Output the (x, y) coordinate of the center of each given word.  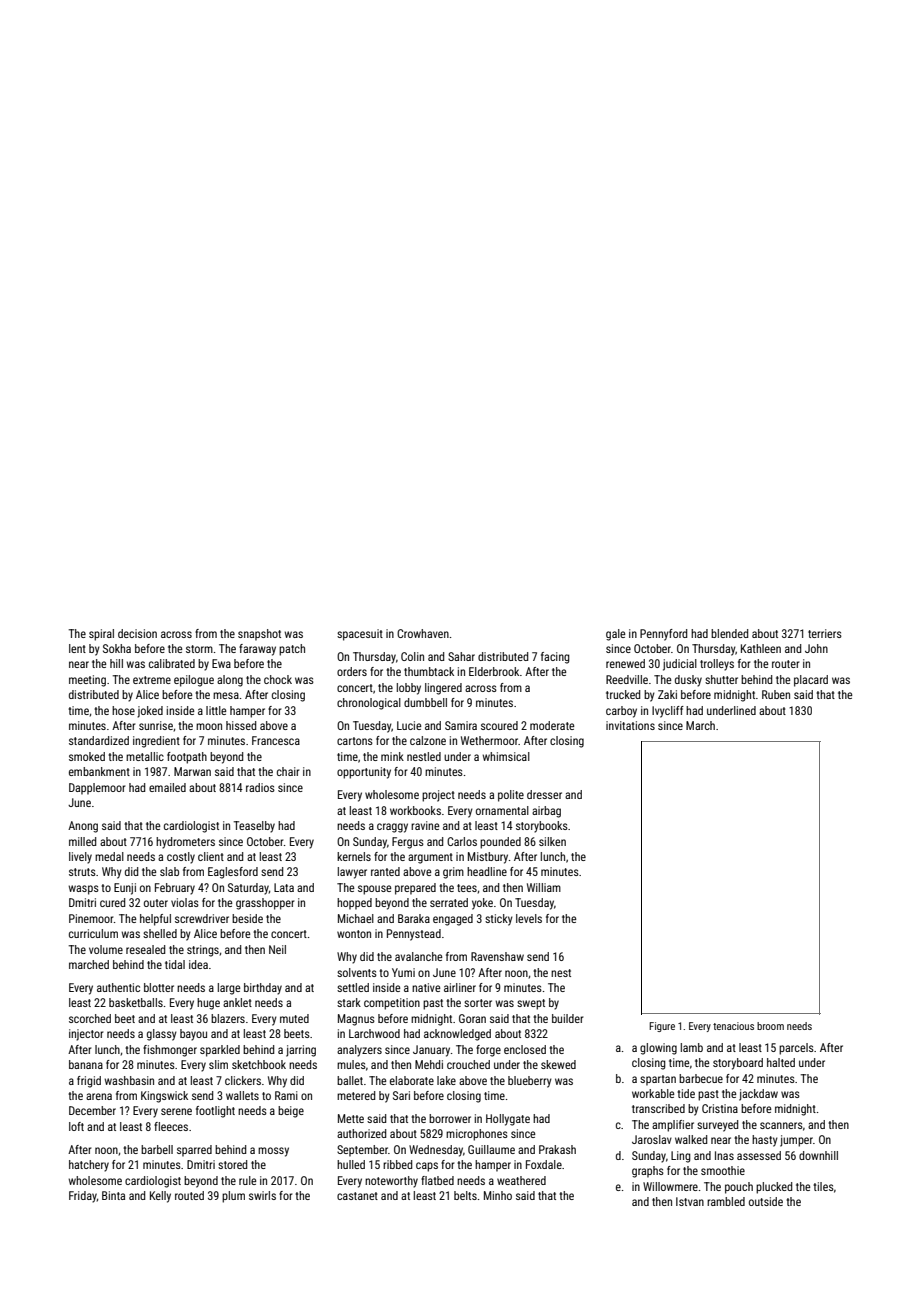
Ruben (776, 694)
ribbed (397, 1164)
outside (766, 1201)
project (438, 796)
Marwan (192, 771)
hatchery (89, 1166)
